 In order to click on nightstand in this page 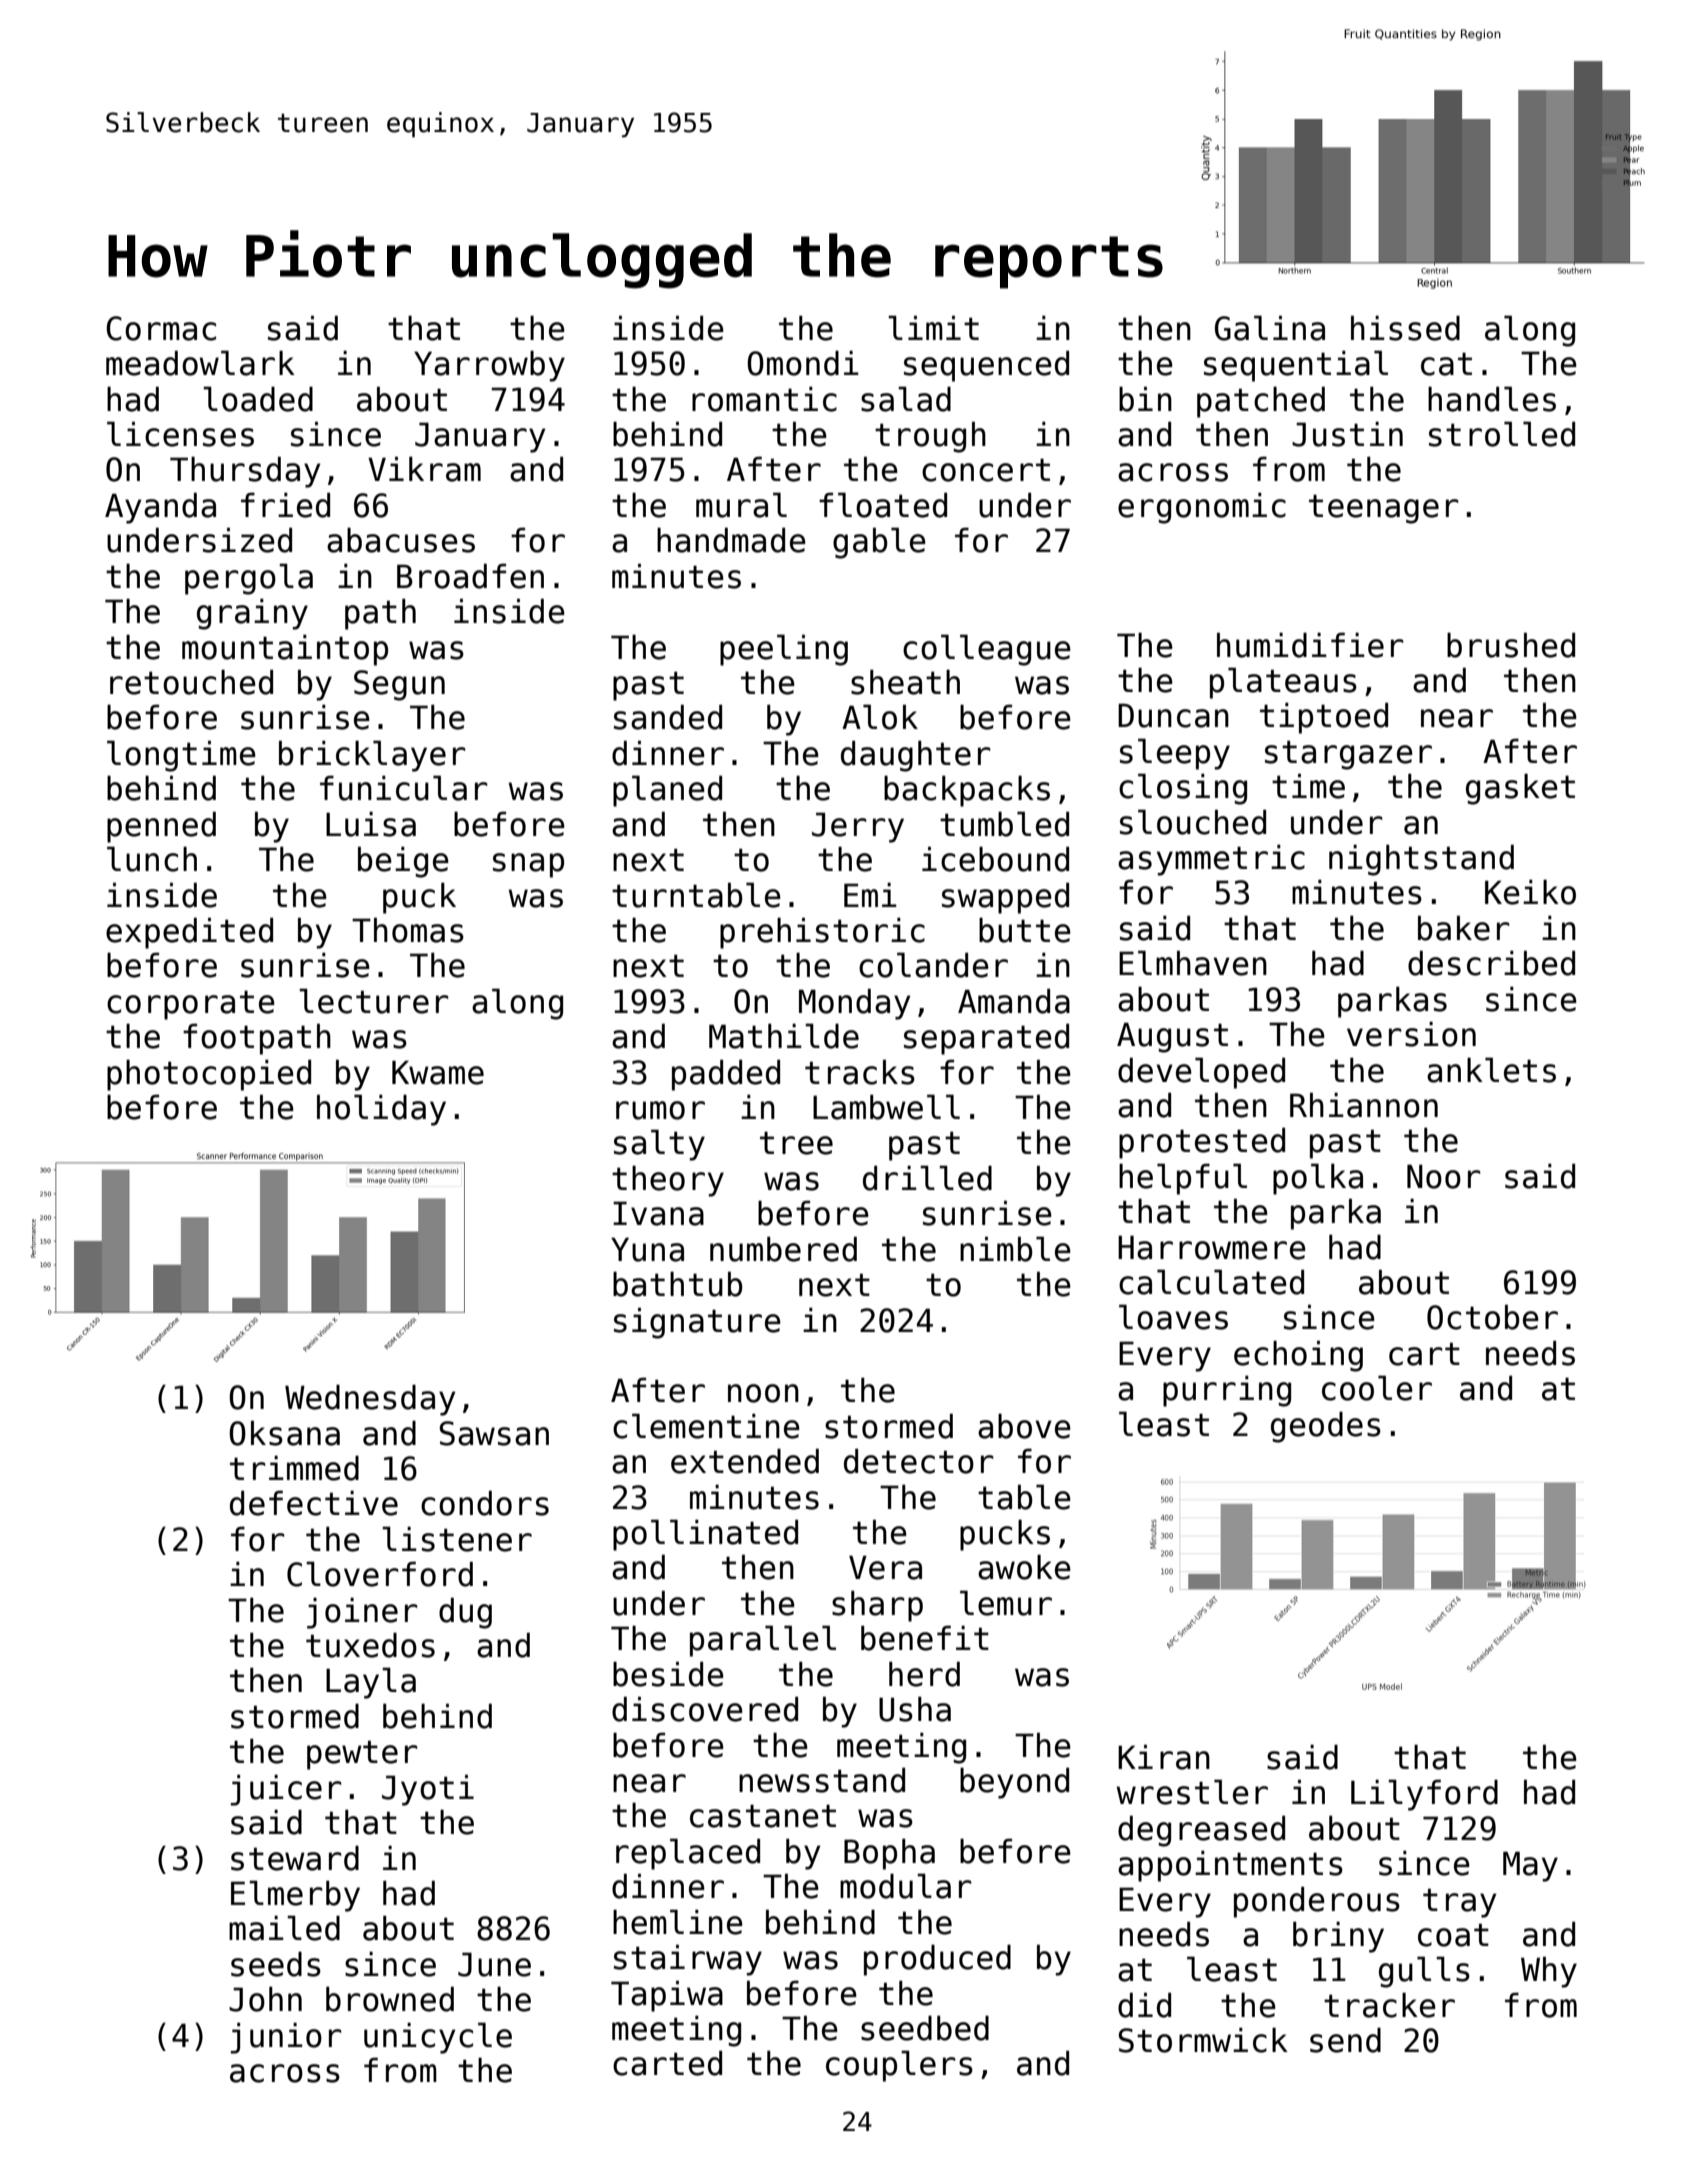, I will do `click(1421, 860)`.
